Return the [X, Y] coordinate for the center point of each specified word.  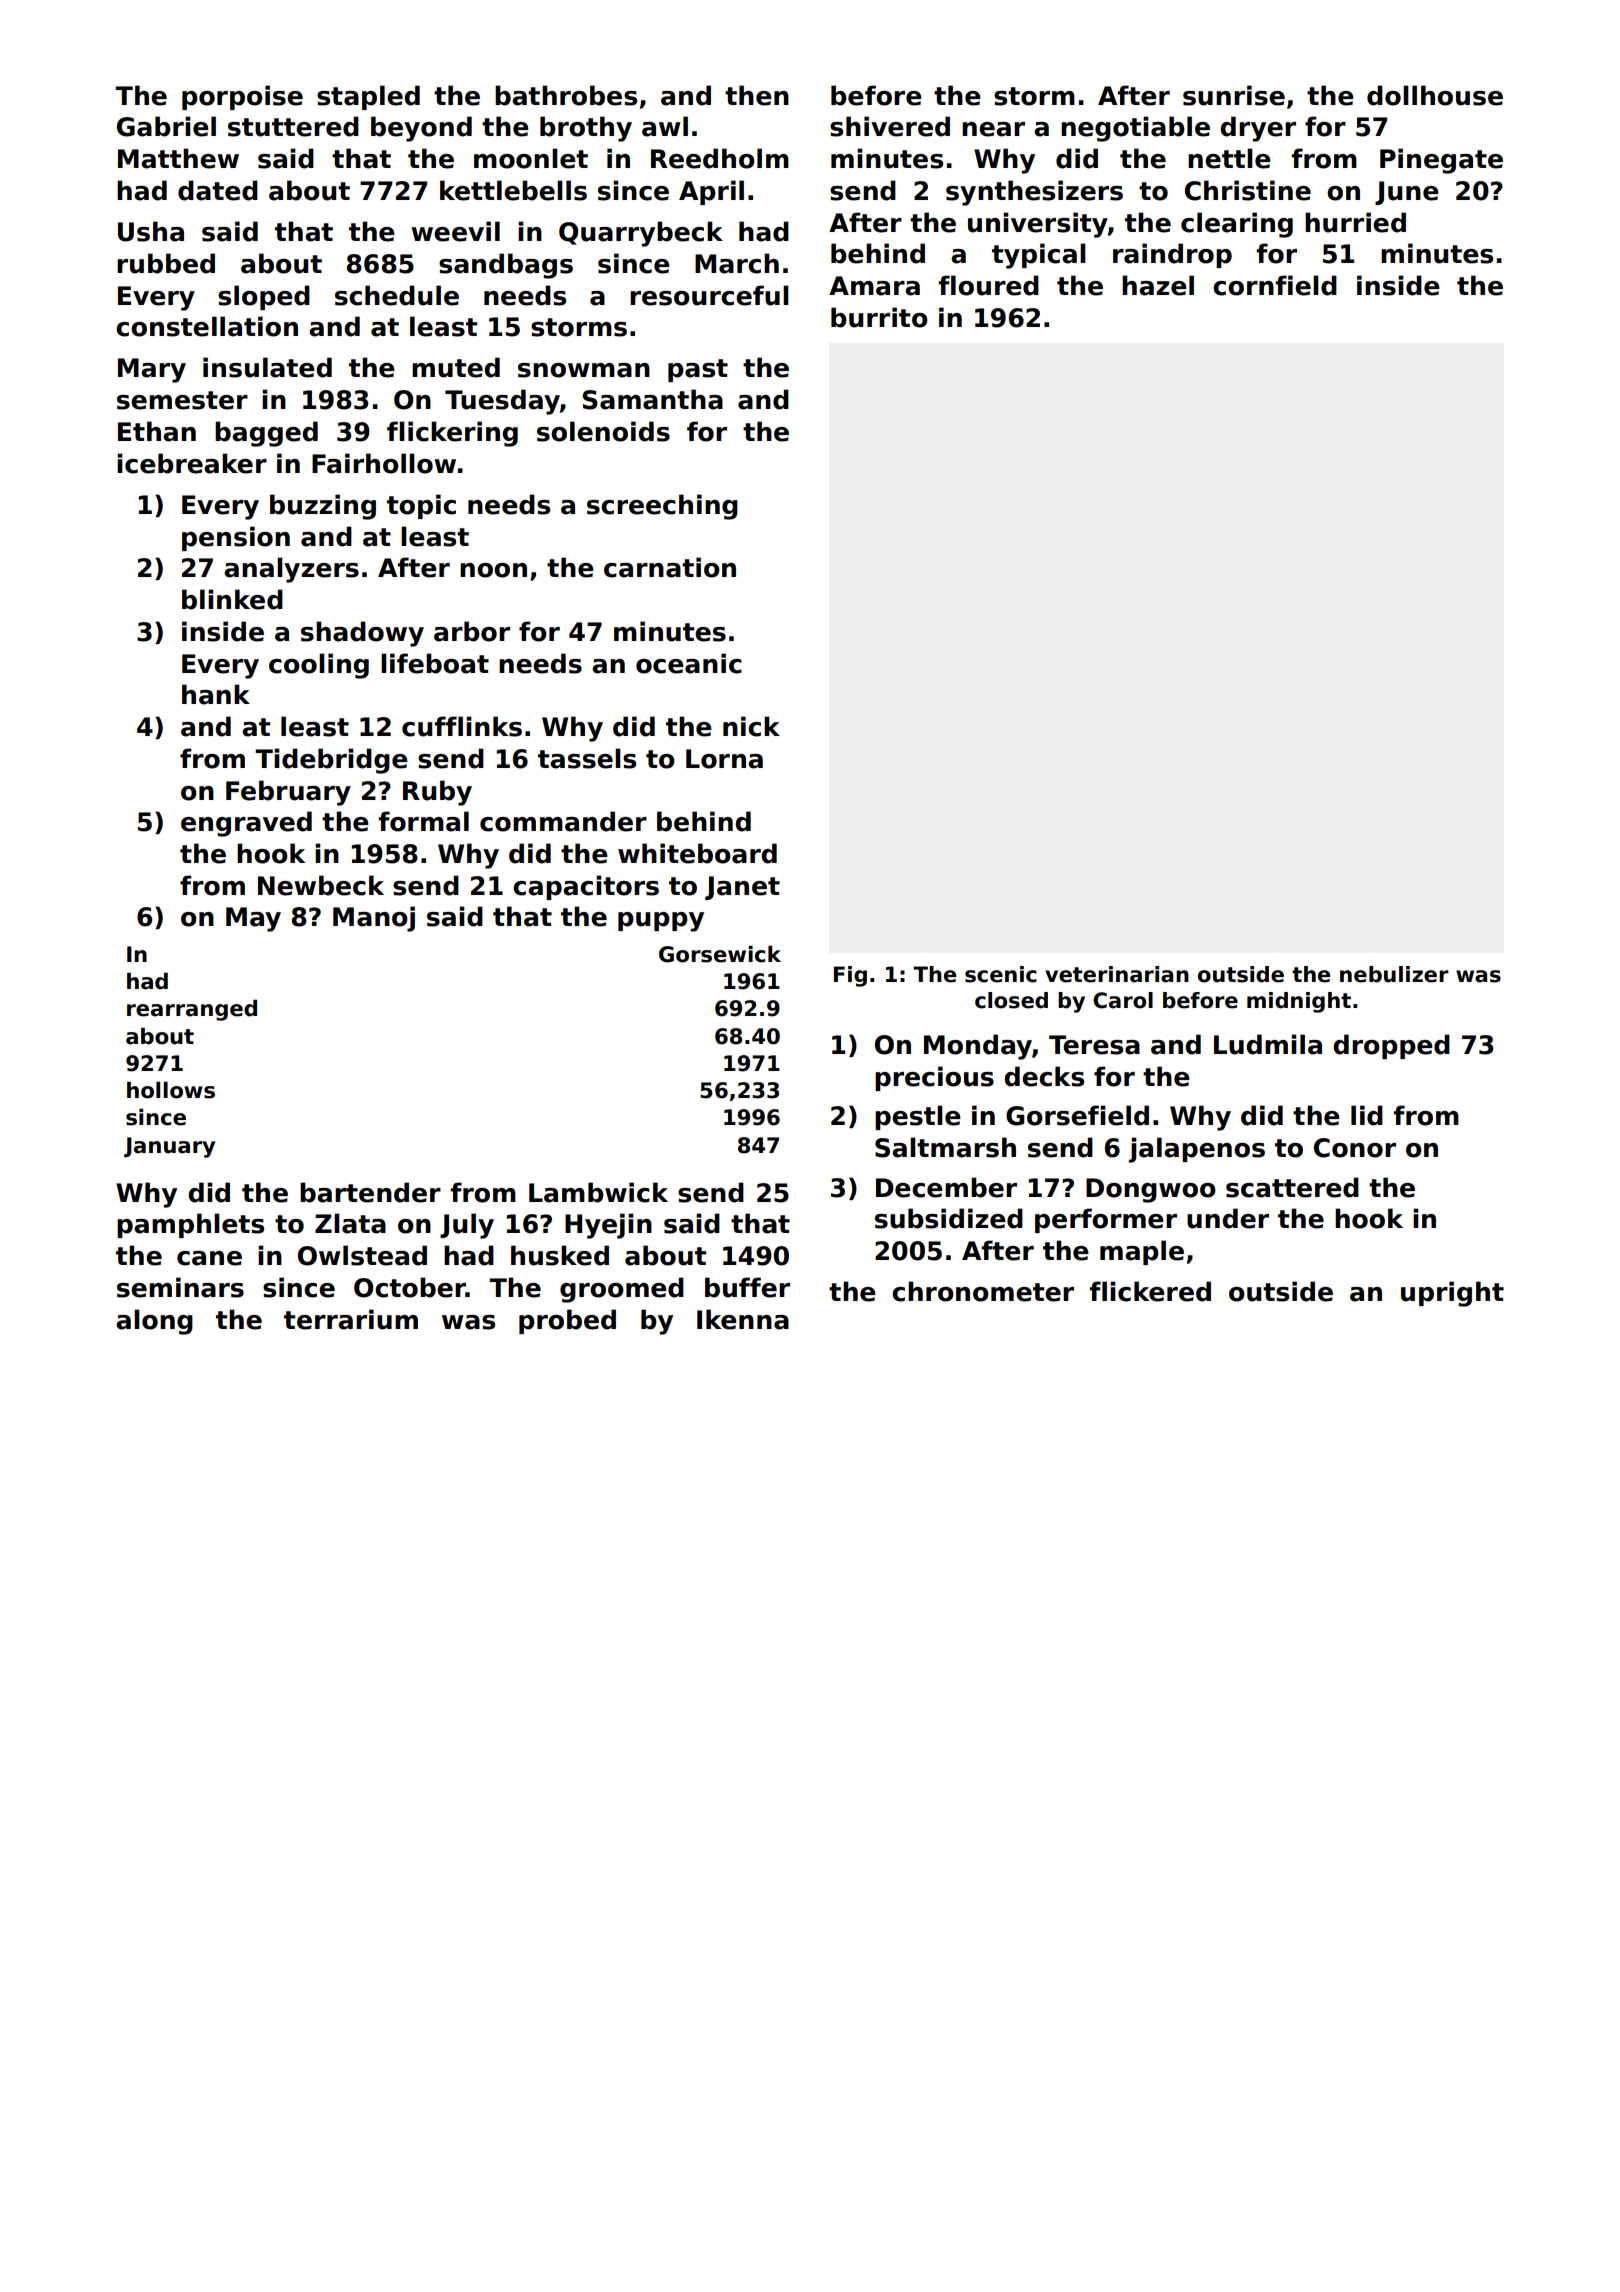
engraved [246, 824]
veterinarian [1117, 974]
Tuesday [502, 402]
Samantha [652, 399]
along [154, 1322]
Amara [874, 286]
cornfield [1275, 285]
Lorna [724, 759]
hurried [1355, 222]
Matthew [178, 158]
